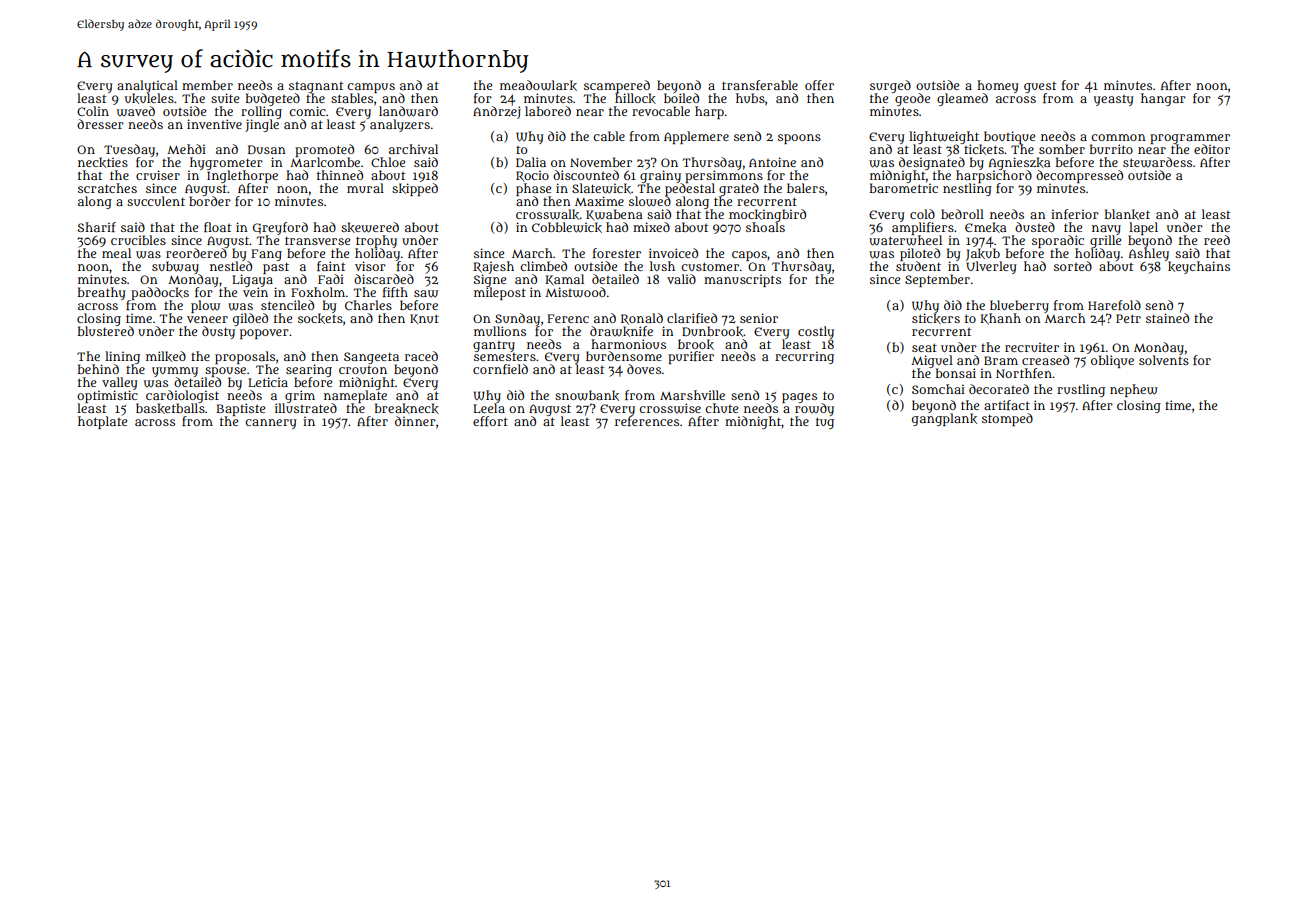 The width and height of the screenshot is (1308, 924). I want to click on member, so click(207, 85).
